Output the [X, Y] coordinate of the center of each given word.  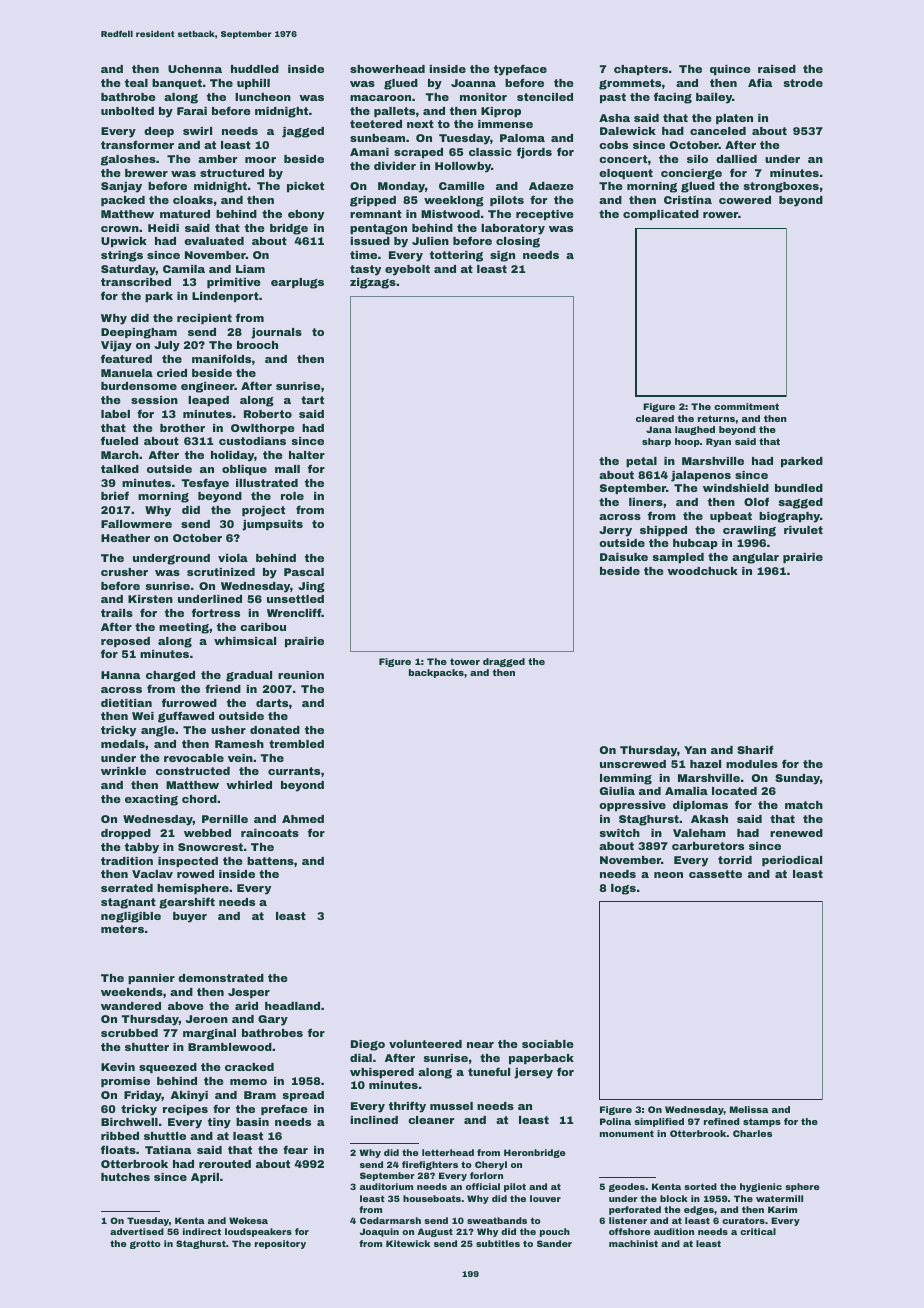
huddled [255, 69]
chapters [641, 70]
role [292, 496]
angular [755, 558]
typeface [520, 70]
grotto [145, 1244]
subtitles [498, 1243]
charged [170, 676]
